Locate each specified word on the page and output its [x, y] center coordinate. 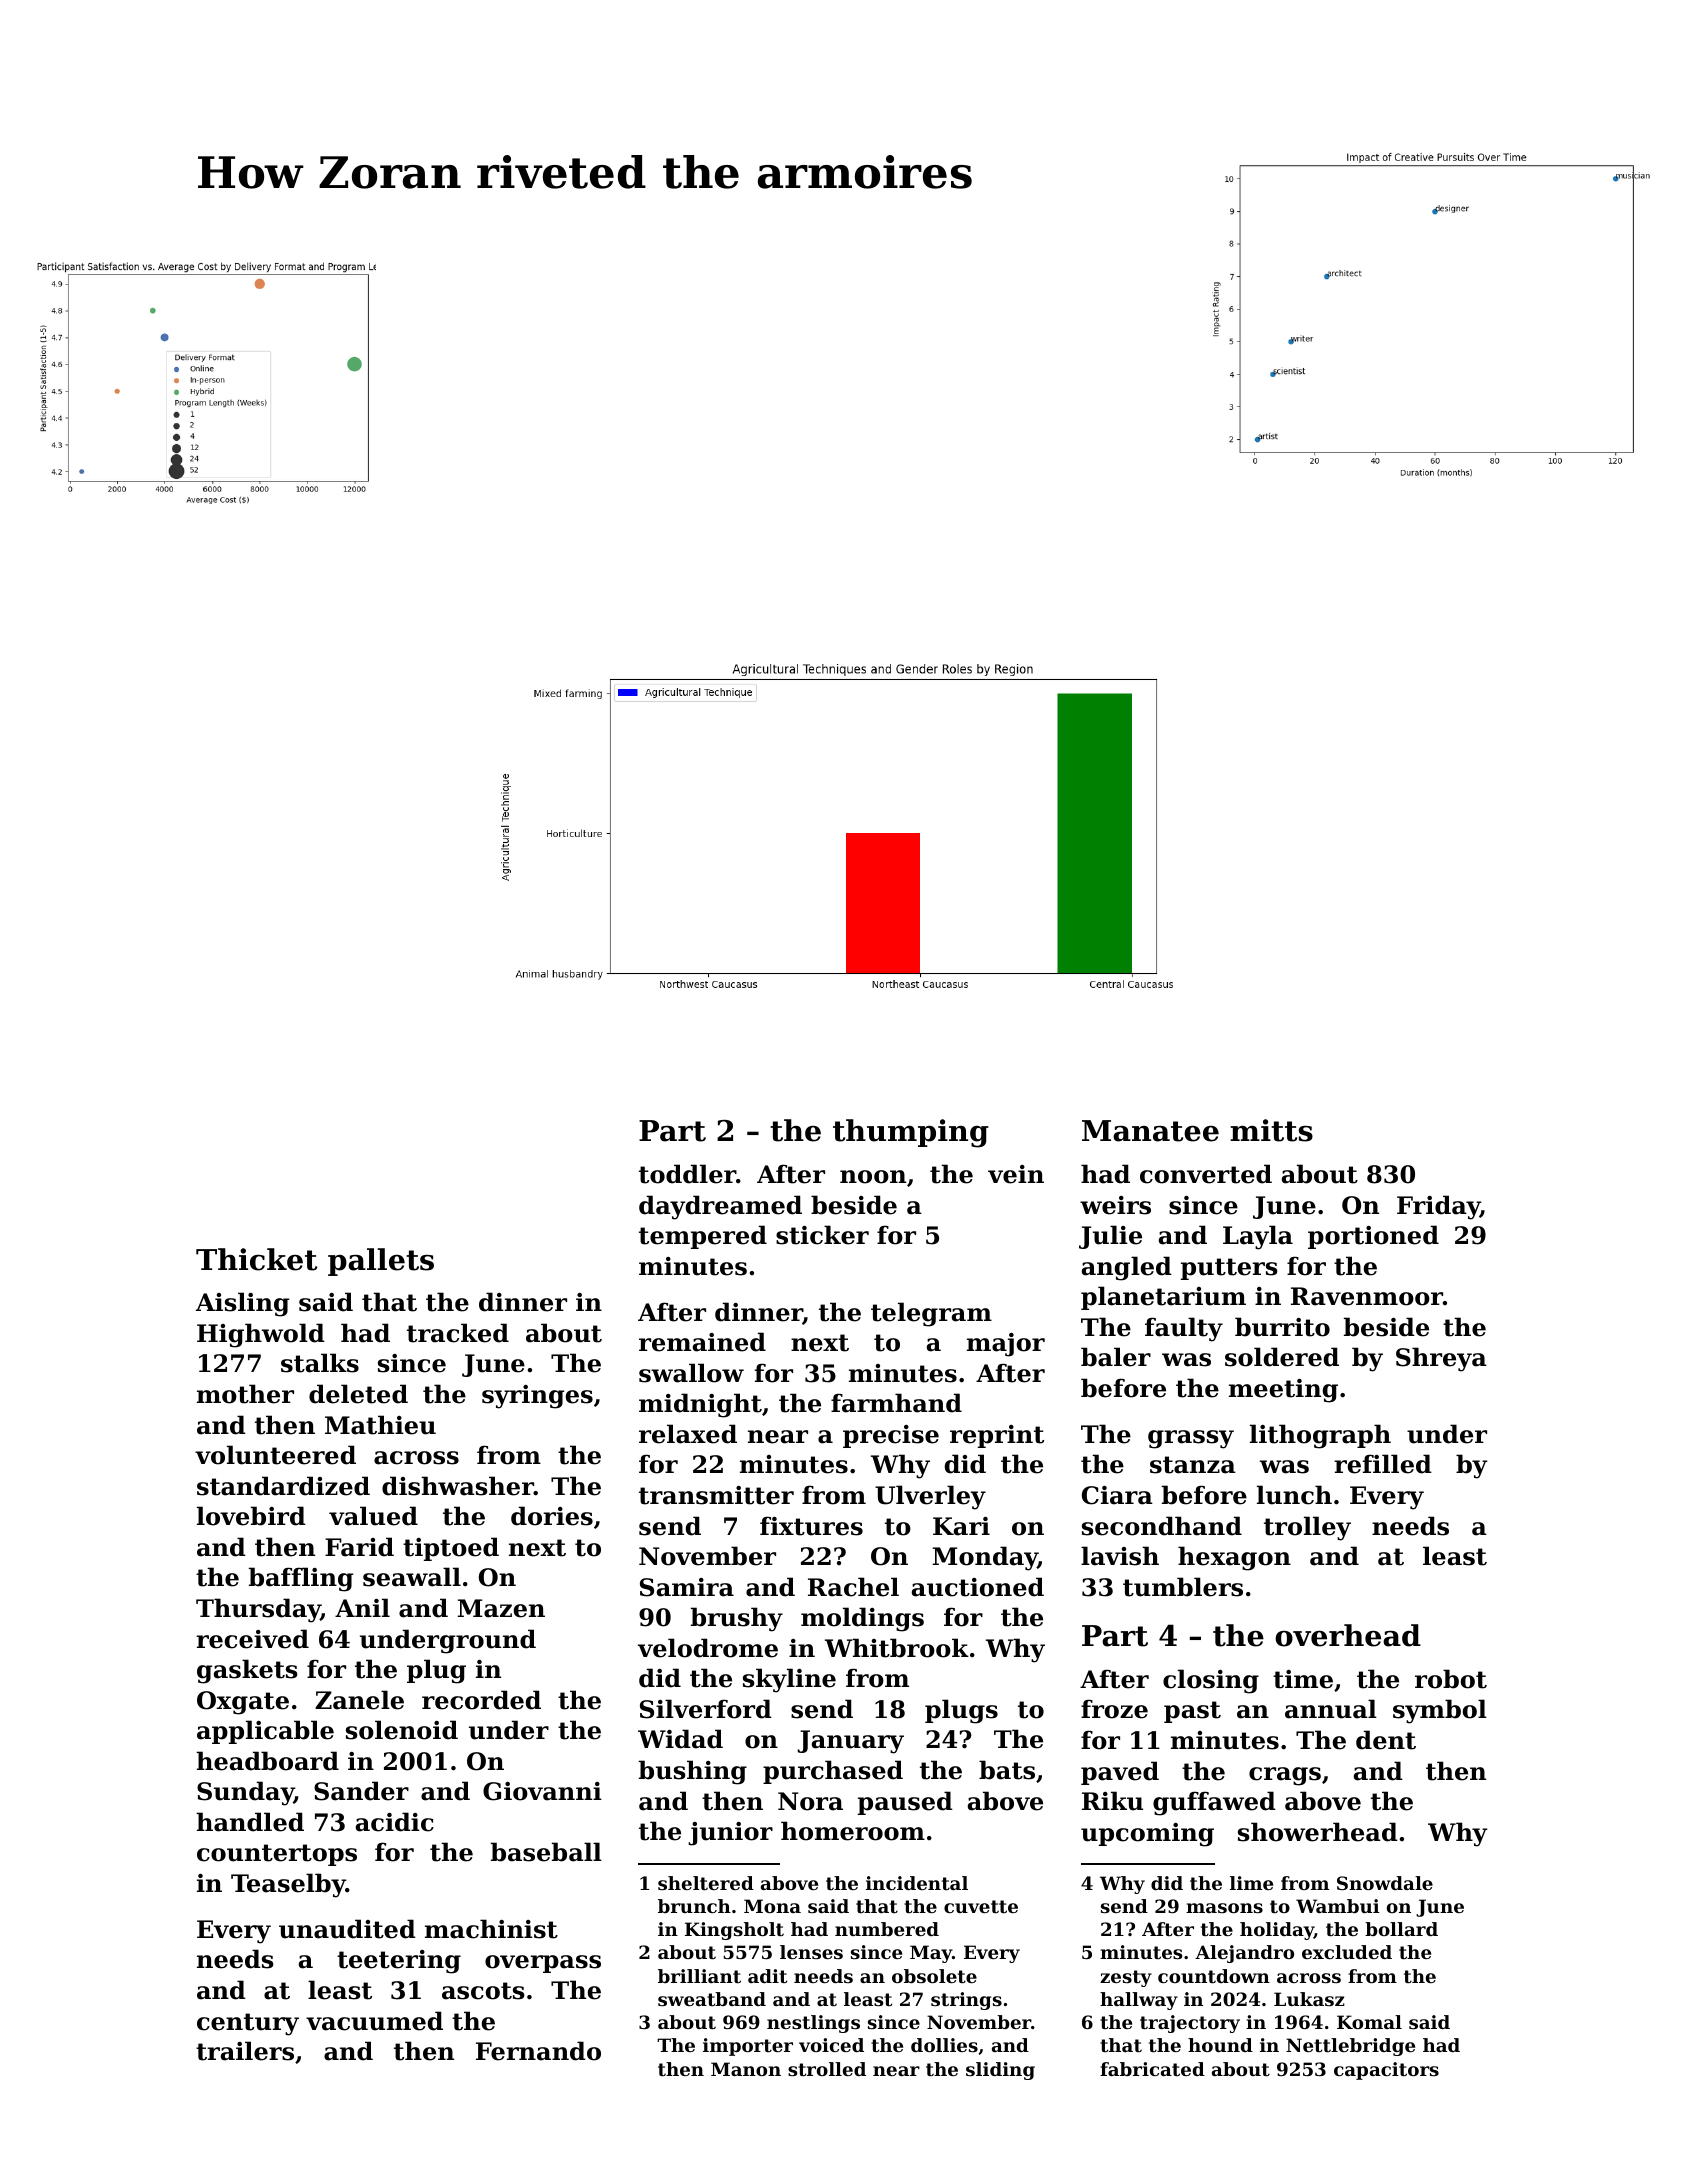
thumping [911, 1133]
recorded [481, 1700]
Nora [810, 1801]
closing [1211, 1681]
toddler [687, 1174]
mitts [1271, 1130]
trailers [245, 2051]
